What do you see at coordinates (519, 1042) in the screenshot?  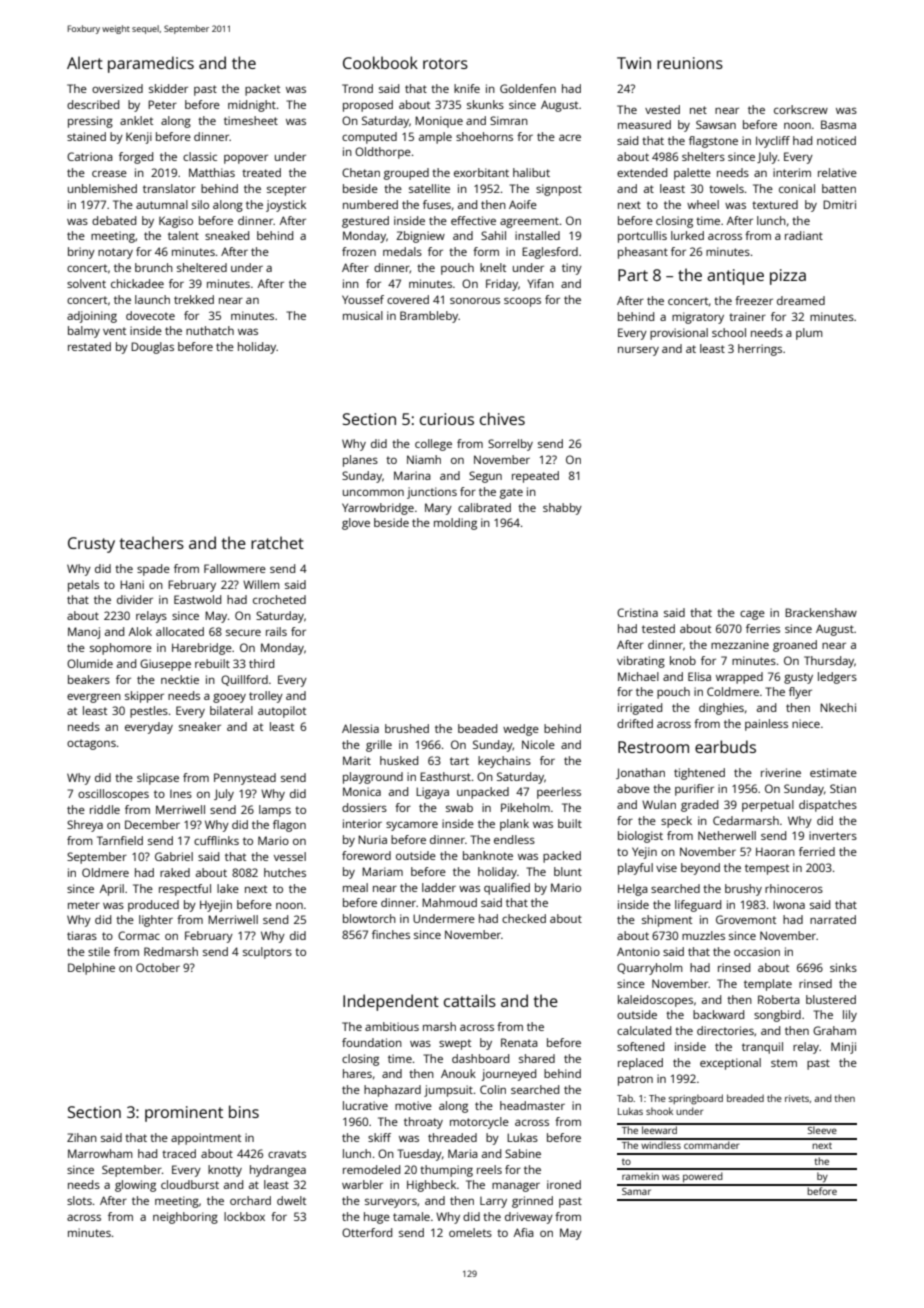 I see `Renata` at bounding box center [519, 1042].
